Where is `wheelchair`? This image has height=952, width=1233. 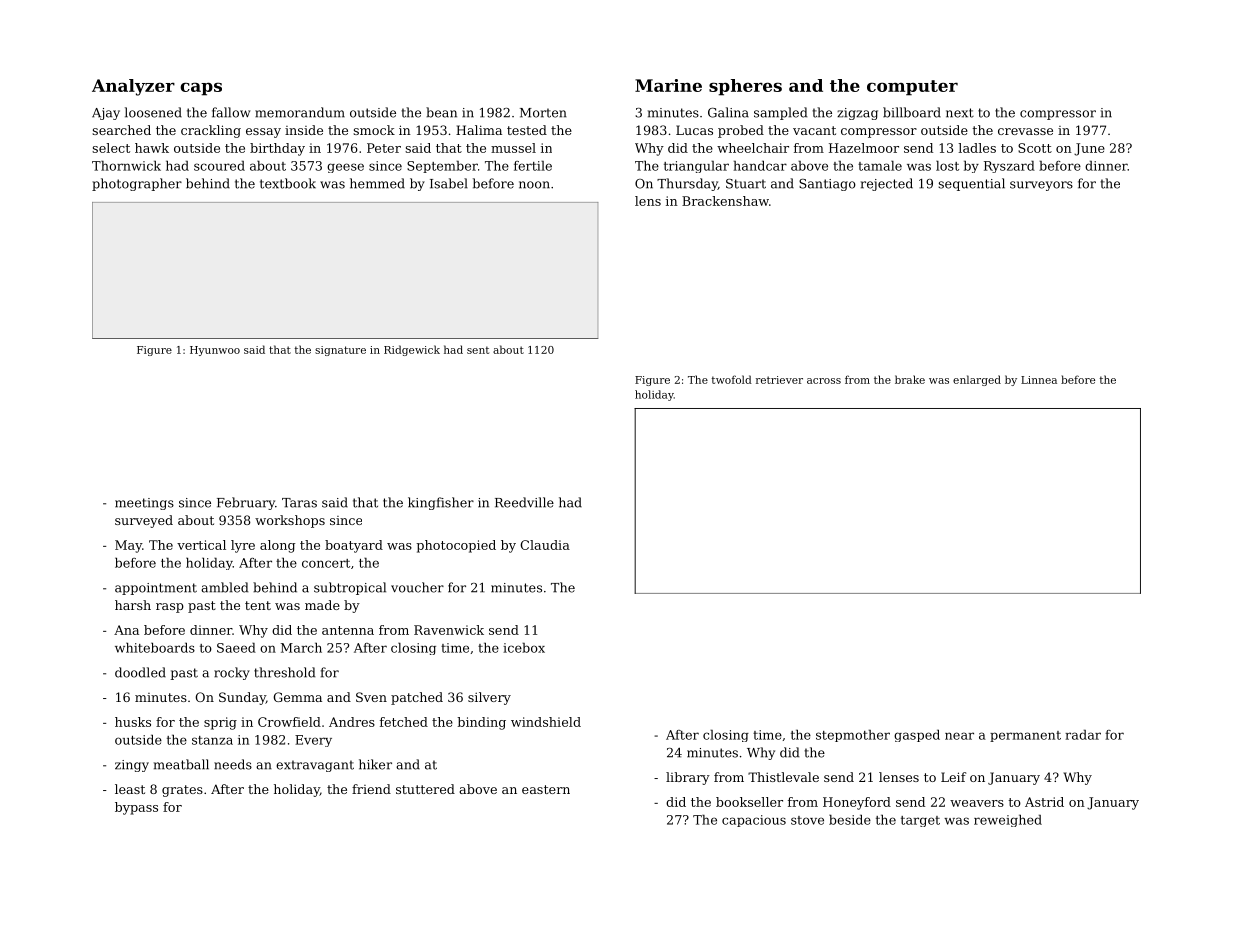 wheelchair is located at coordinates (753, 148).
